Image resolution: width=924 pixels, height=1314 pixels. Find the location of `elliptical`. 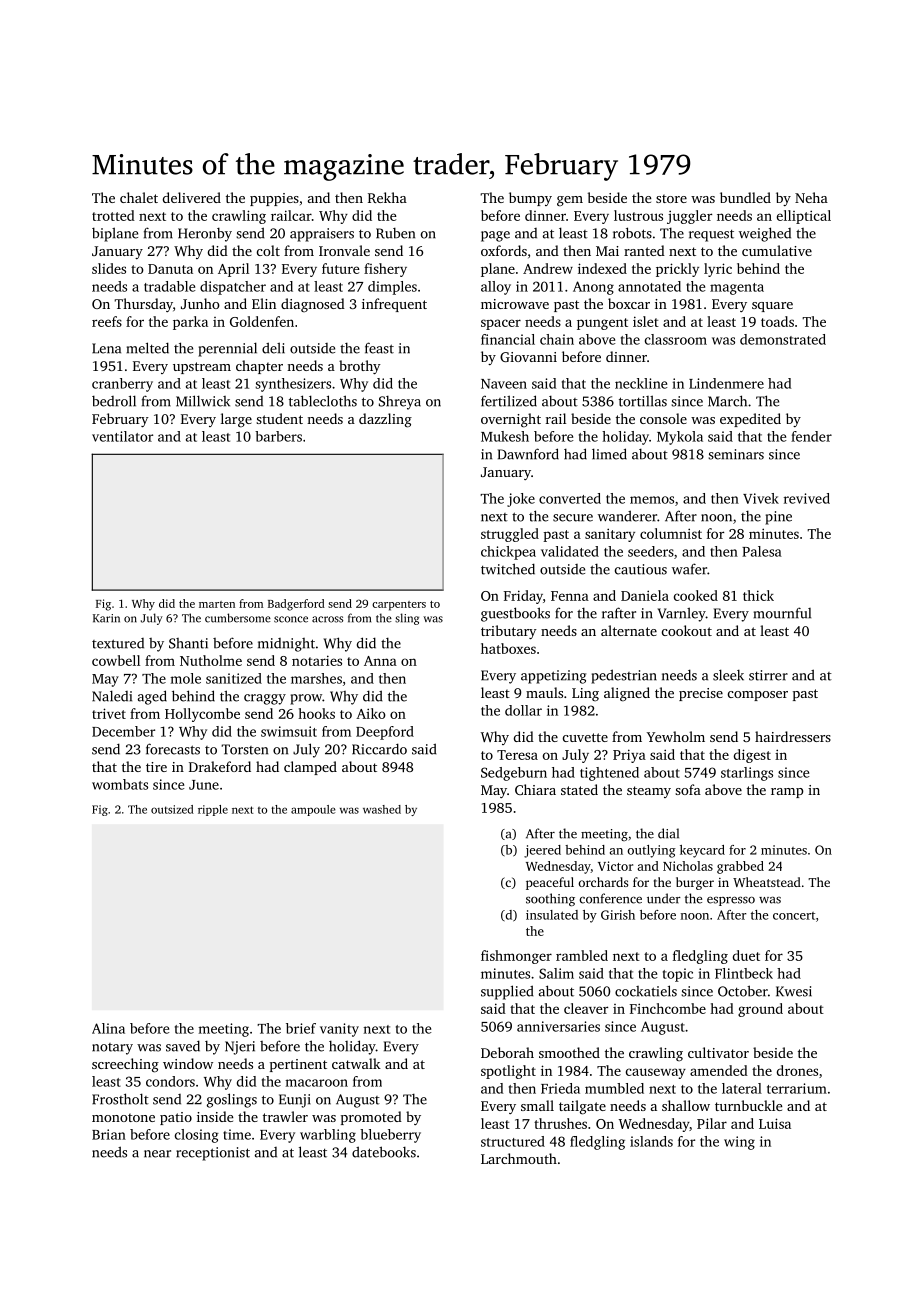

elliptical is located at coordinates (804, 217).
